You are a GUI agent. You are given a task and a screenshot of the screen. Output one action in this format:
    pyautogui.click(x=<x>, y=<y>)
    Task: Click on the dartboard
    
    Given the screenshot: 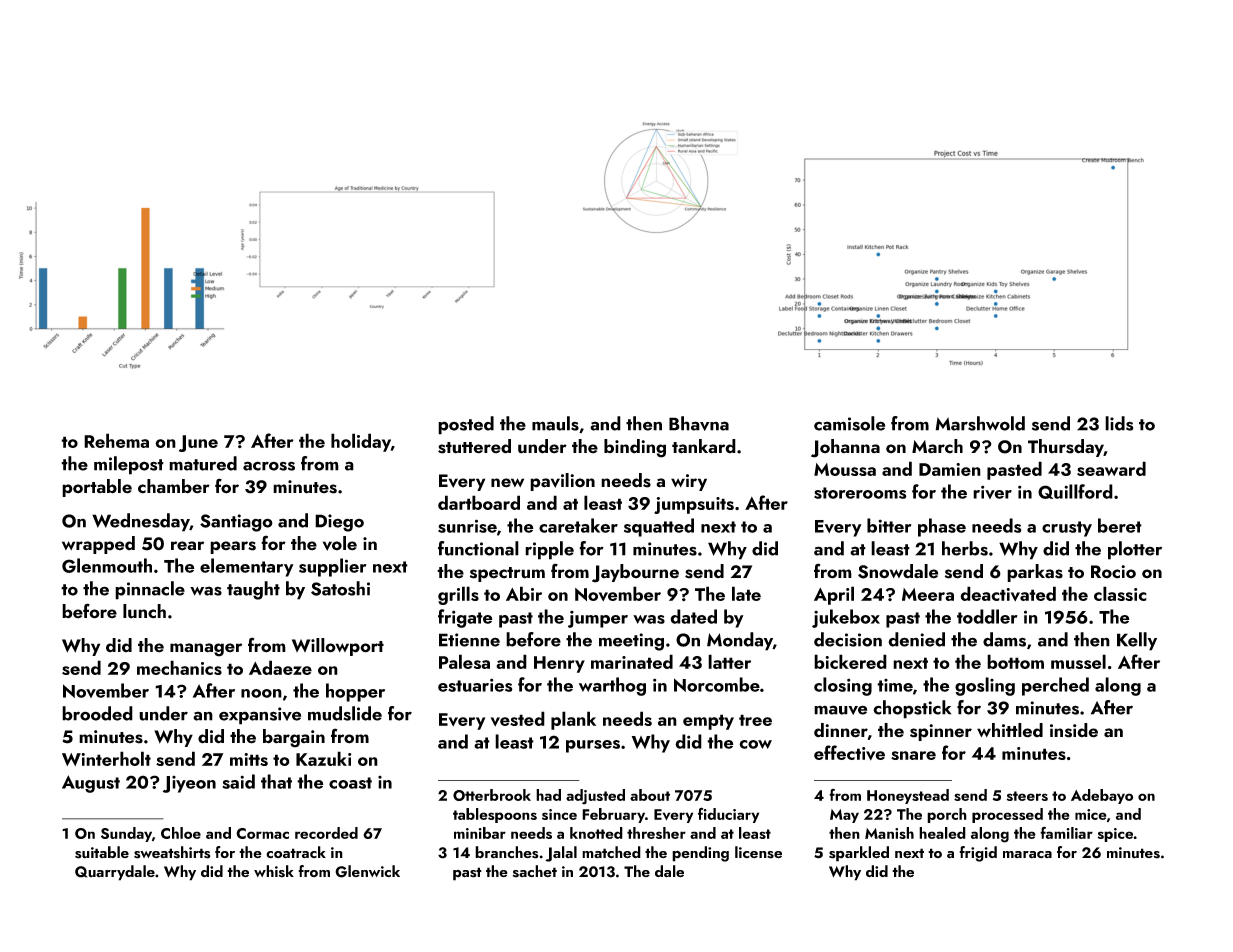 What is the action you would take?
    pyautogui.click(x=479, y=502)
